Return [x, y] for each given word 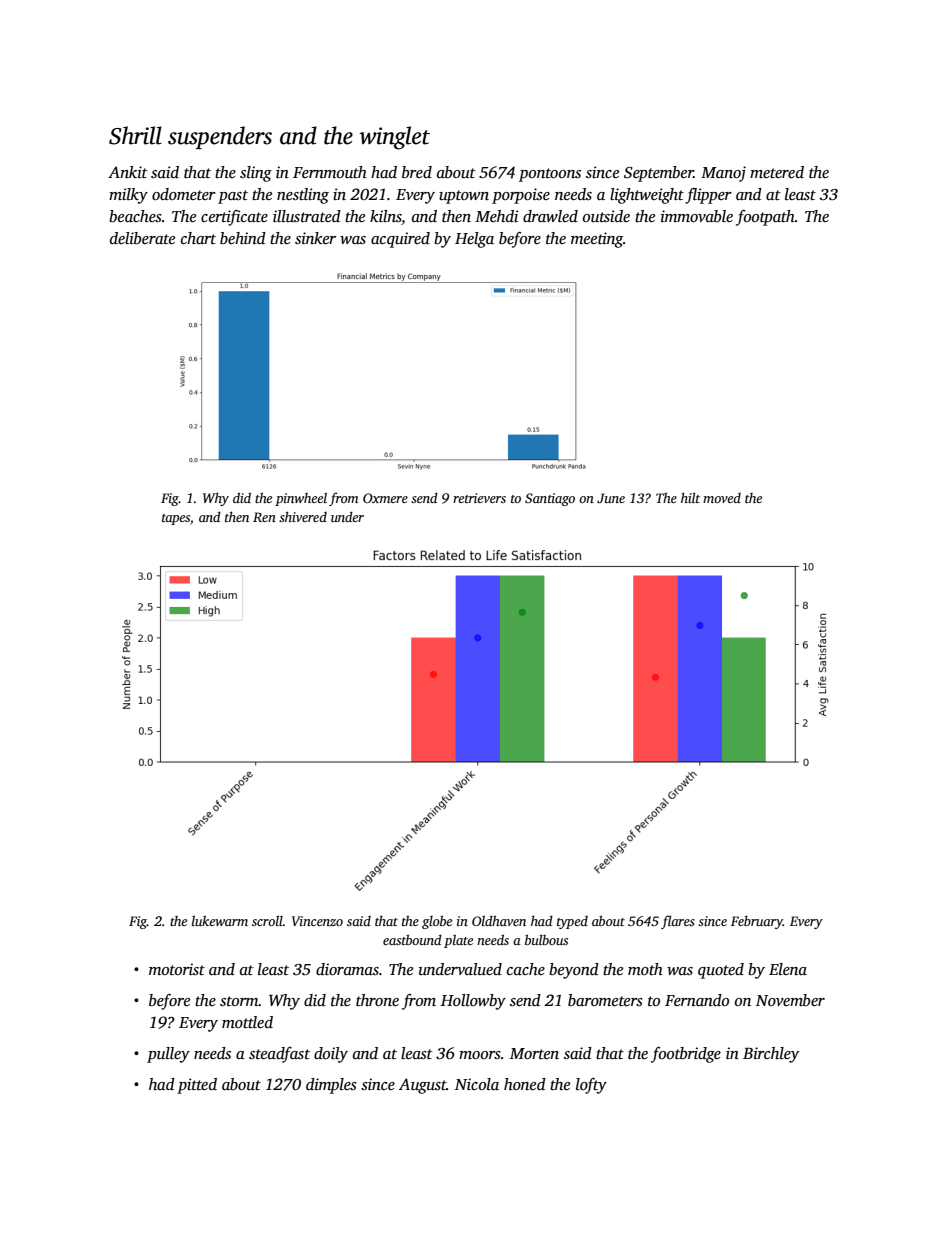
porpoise [521, 196]
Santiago [550, 499]
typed [572, 922]
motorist [177, 969]
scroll [267, 920]
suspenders [220, 137]
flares [678, 922]
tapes [176, 519]
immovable [697, 216]
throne [377, 1000]
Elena [788, 969]
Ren [264, 517]
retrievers [479, 498]
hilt [690, 497]
